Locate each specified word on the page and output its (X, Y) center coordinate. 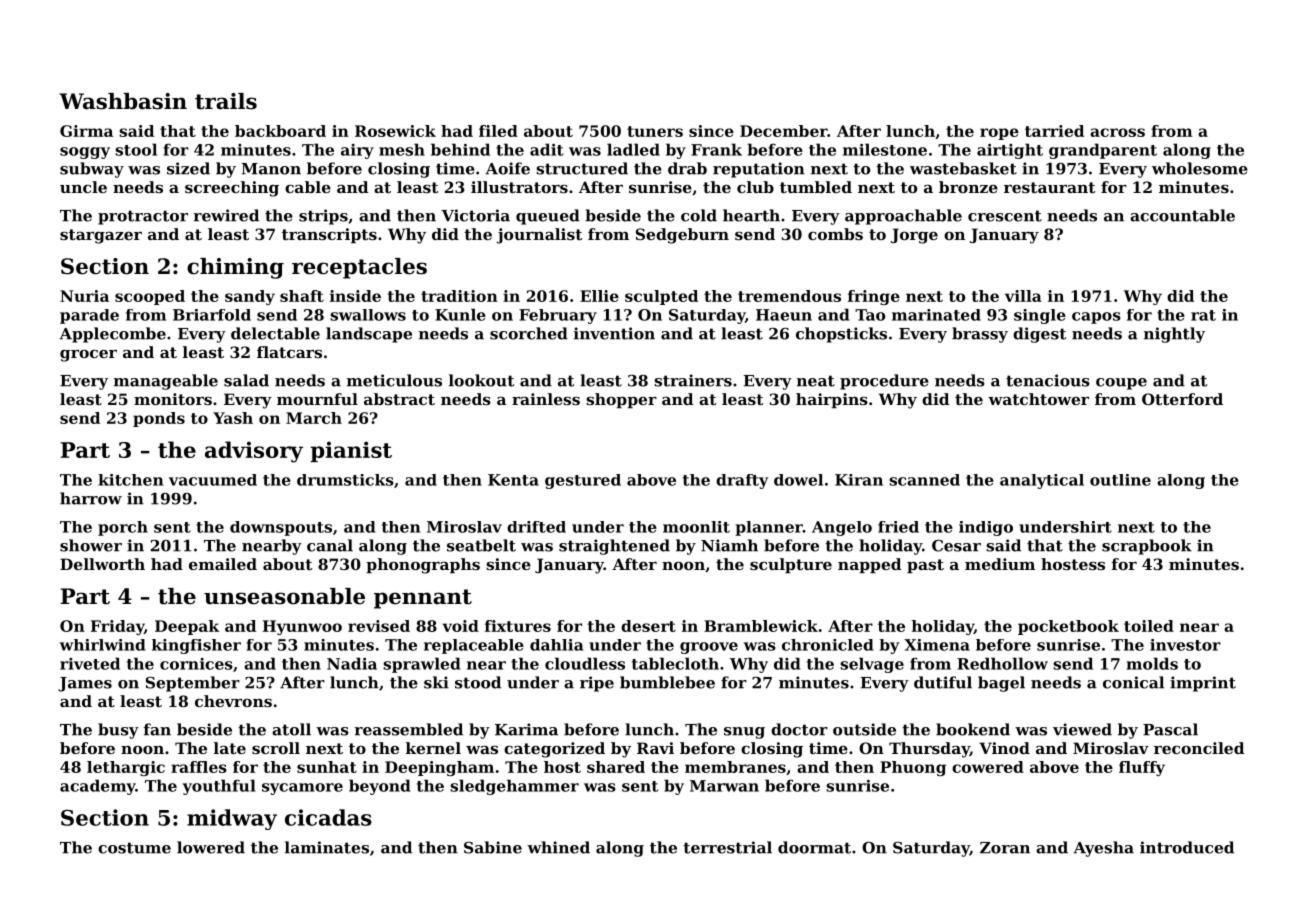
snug (744, 733)
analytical (1042, 481)
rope (999, 134)
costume (134, 848)
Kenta (513, 480)
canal (330, 545)
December (784, 131)
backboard (280, 131)
